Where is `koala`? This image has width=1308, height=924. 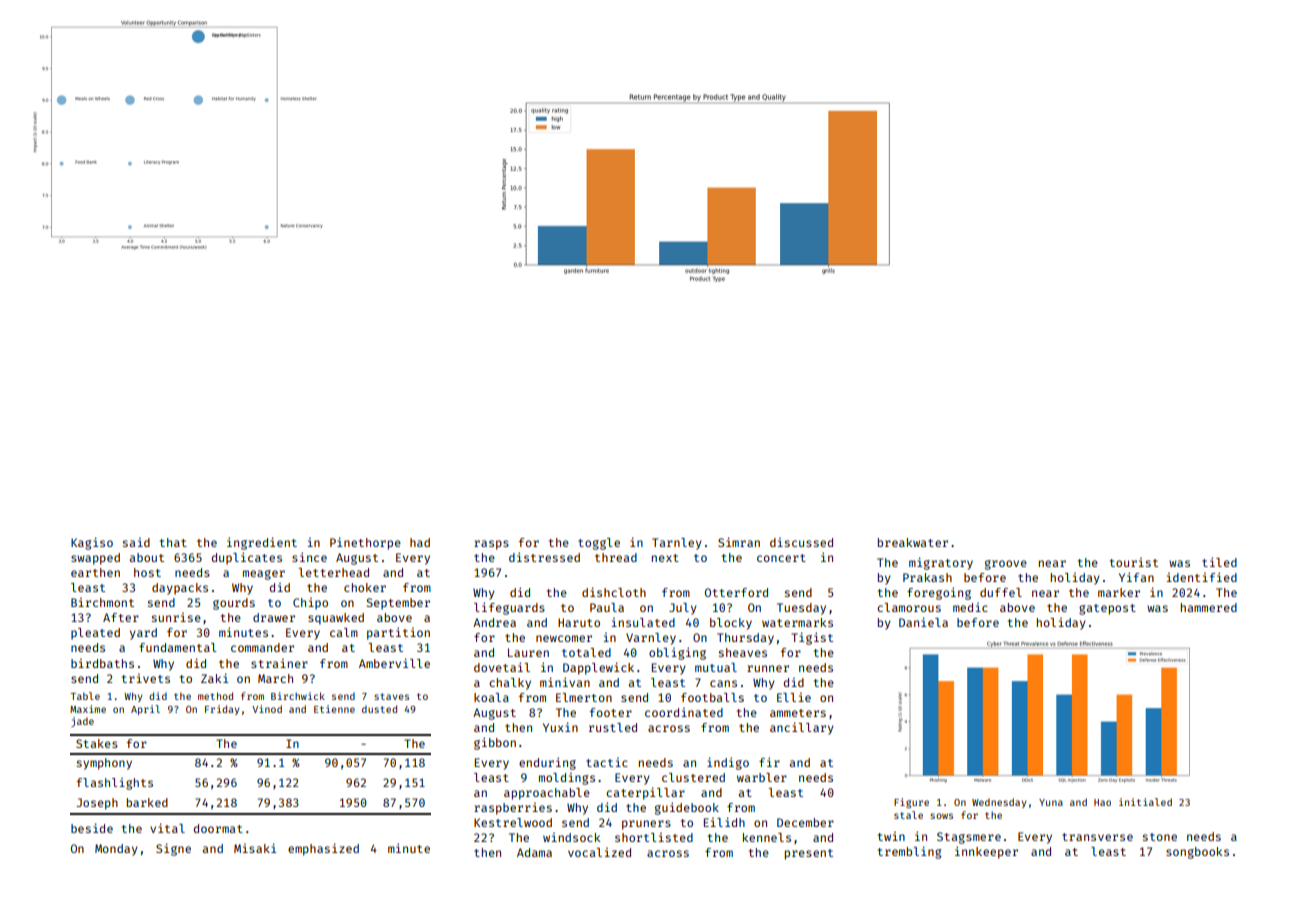 koala is located at coordinates (491, 697).
